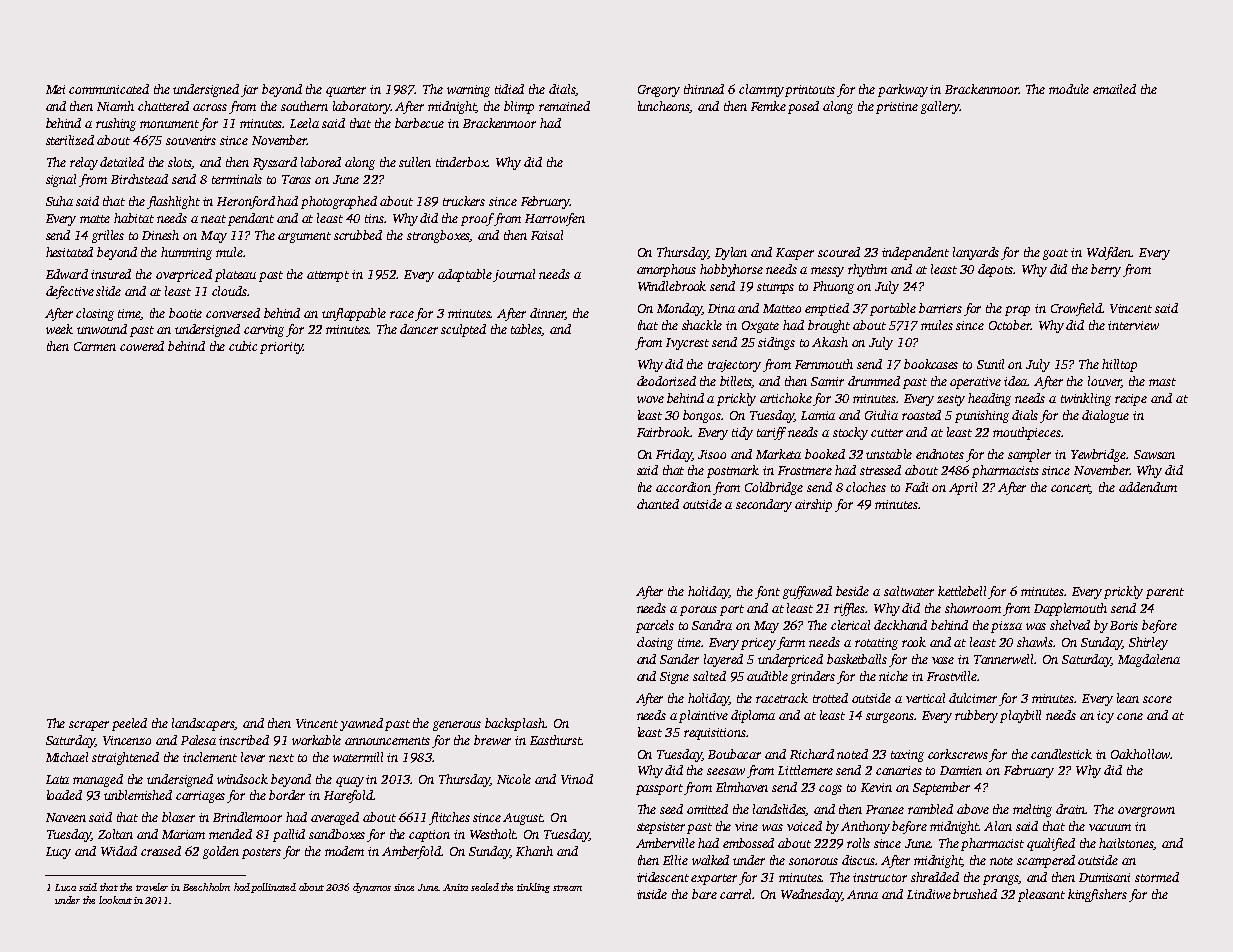 This document has width=1233, height=952. What do you see at coordinates (915, 253) in the document?
I see `independent` at bounding box center [915, 253].
